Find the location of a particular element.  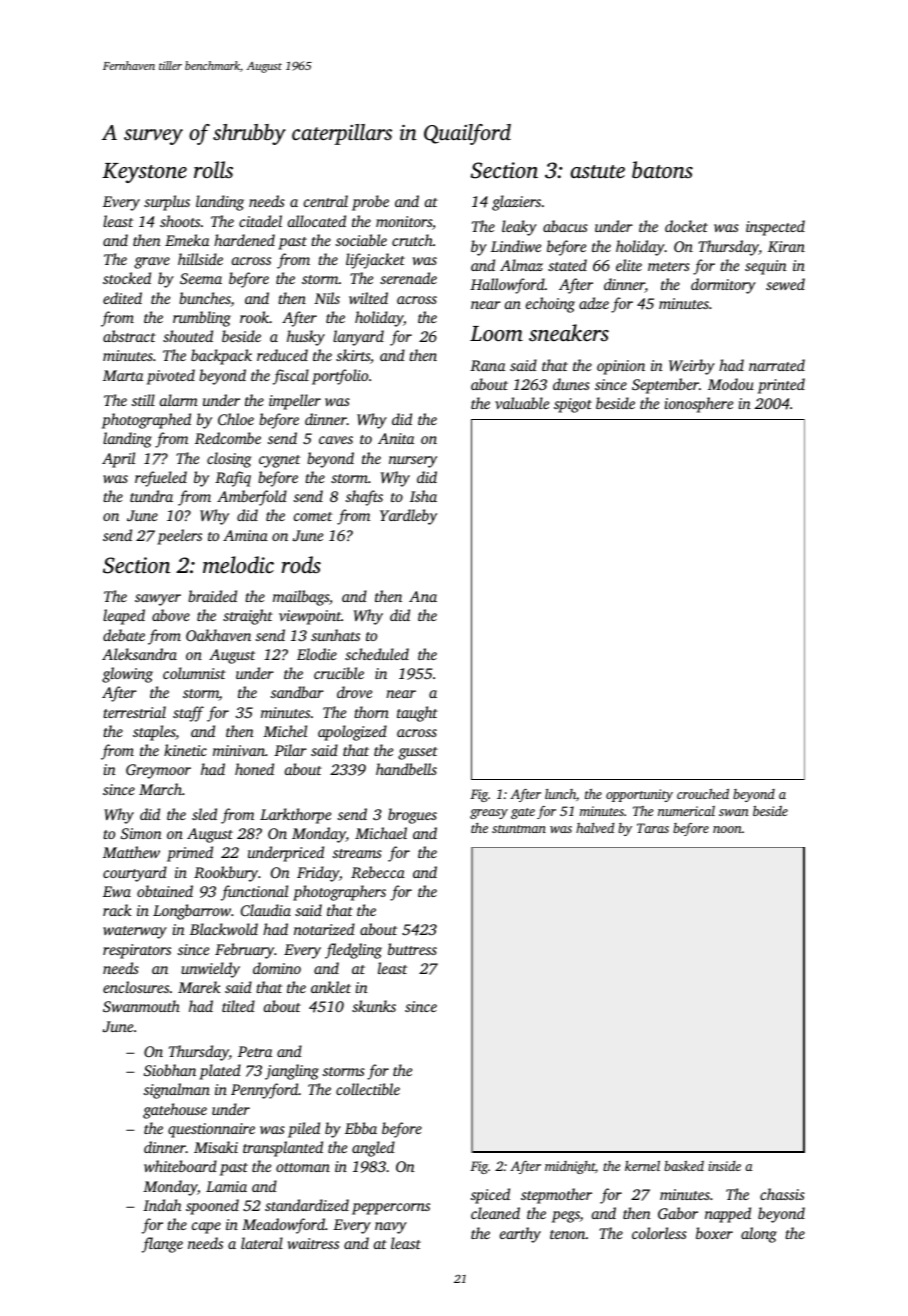

spigot is located at coordinates (573, 405).
